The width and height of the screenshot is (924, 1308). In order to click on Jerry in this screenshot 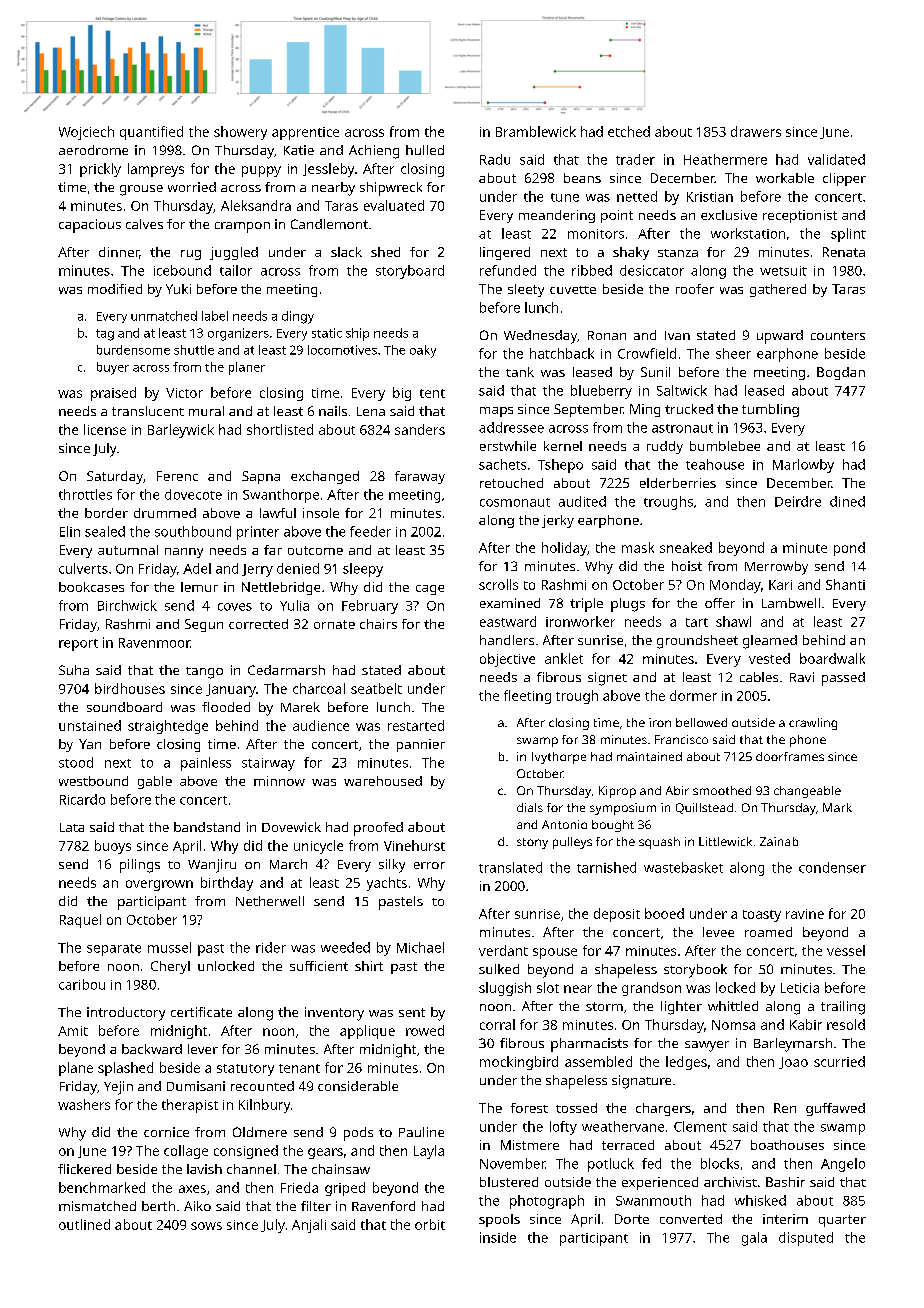, I will do `click(257, 570)`.
